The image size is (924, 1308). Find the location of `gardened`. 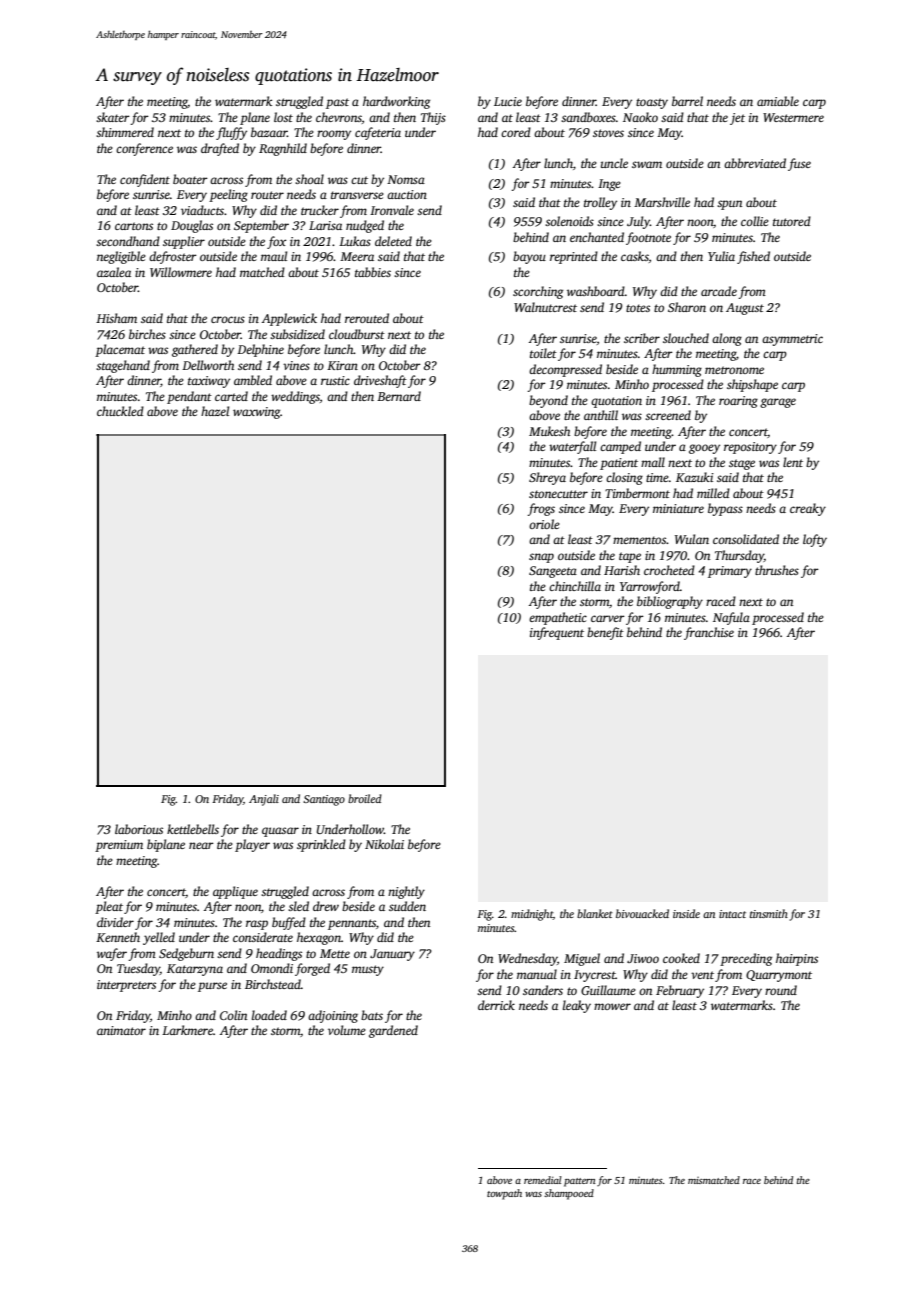

gardened is located at coordinates (393, 1031).
